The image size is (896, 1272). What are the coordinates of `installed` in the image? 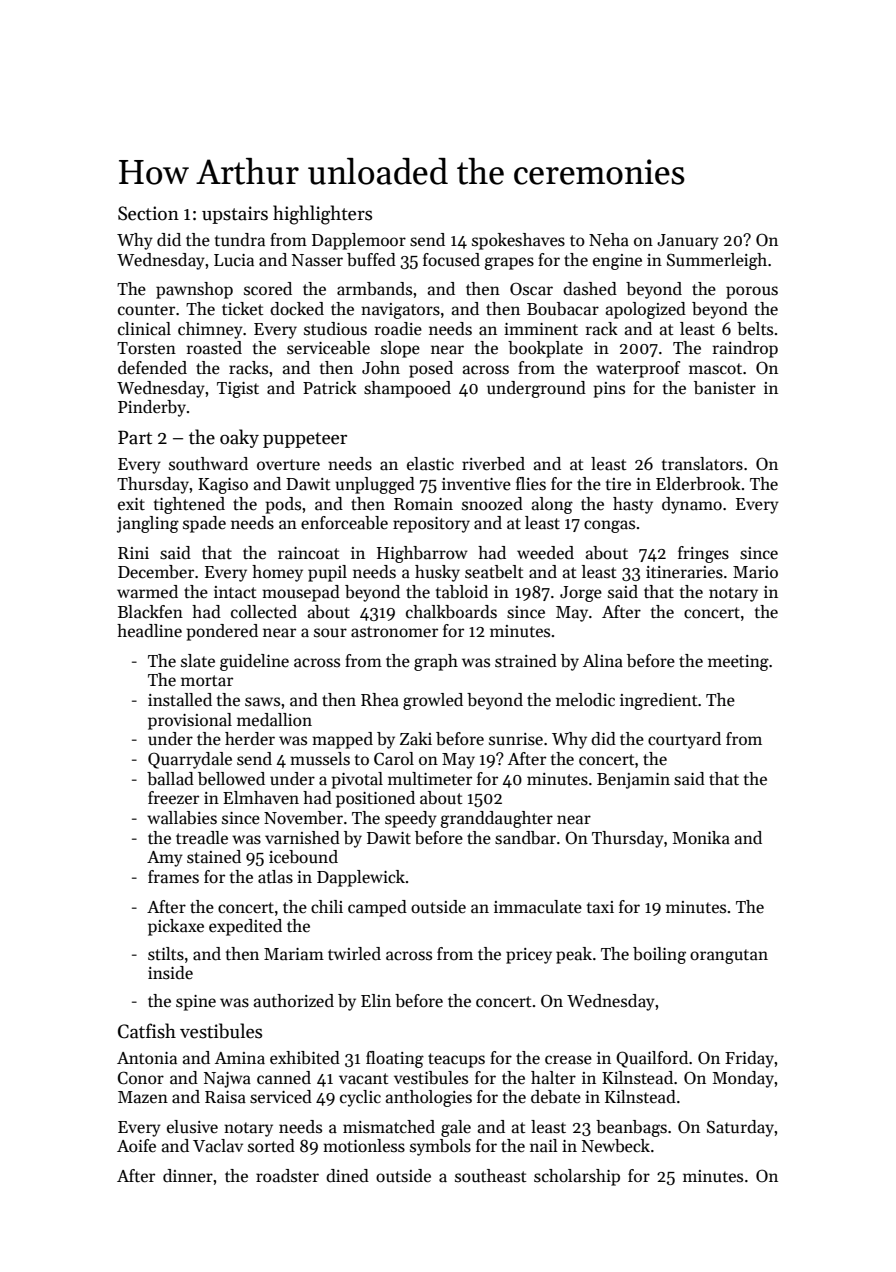 It's located at (180, 700).
